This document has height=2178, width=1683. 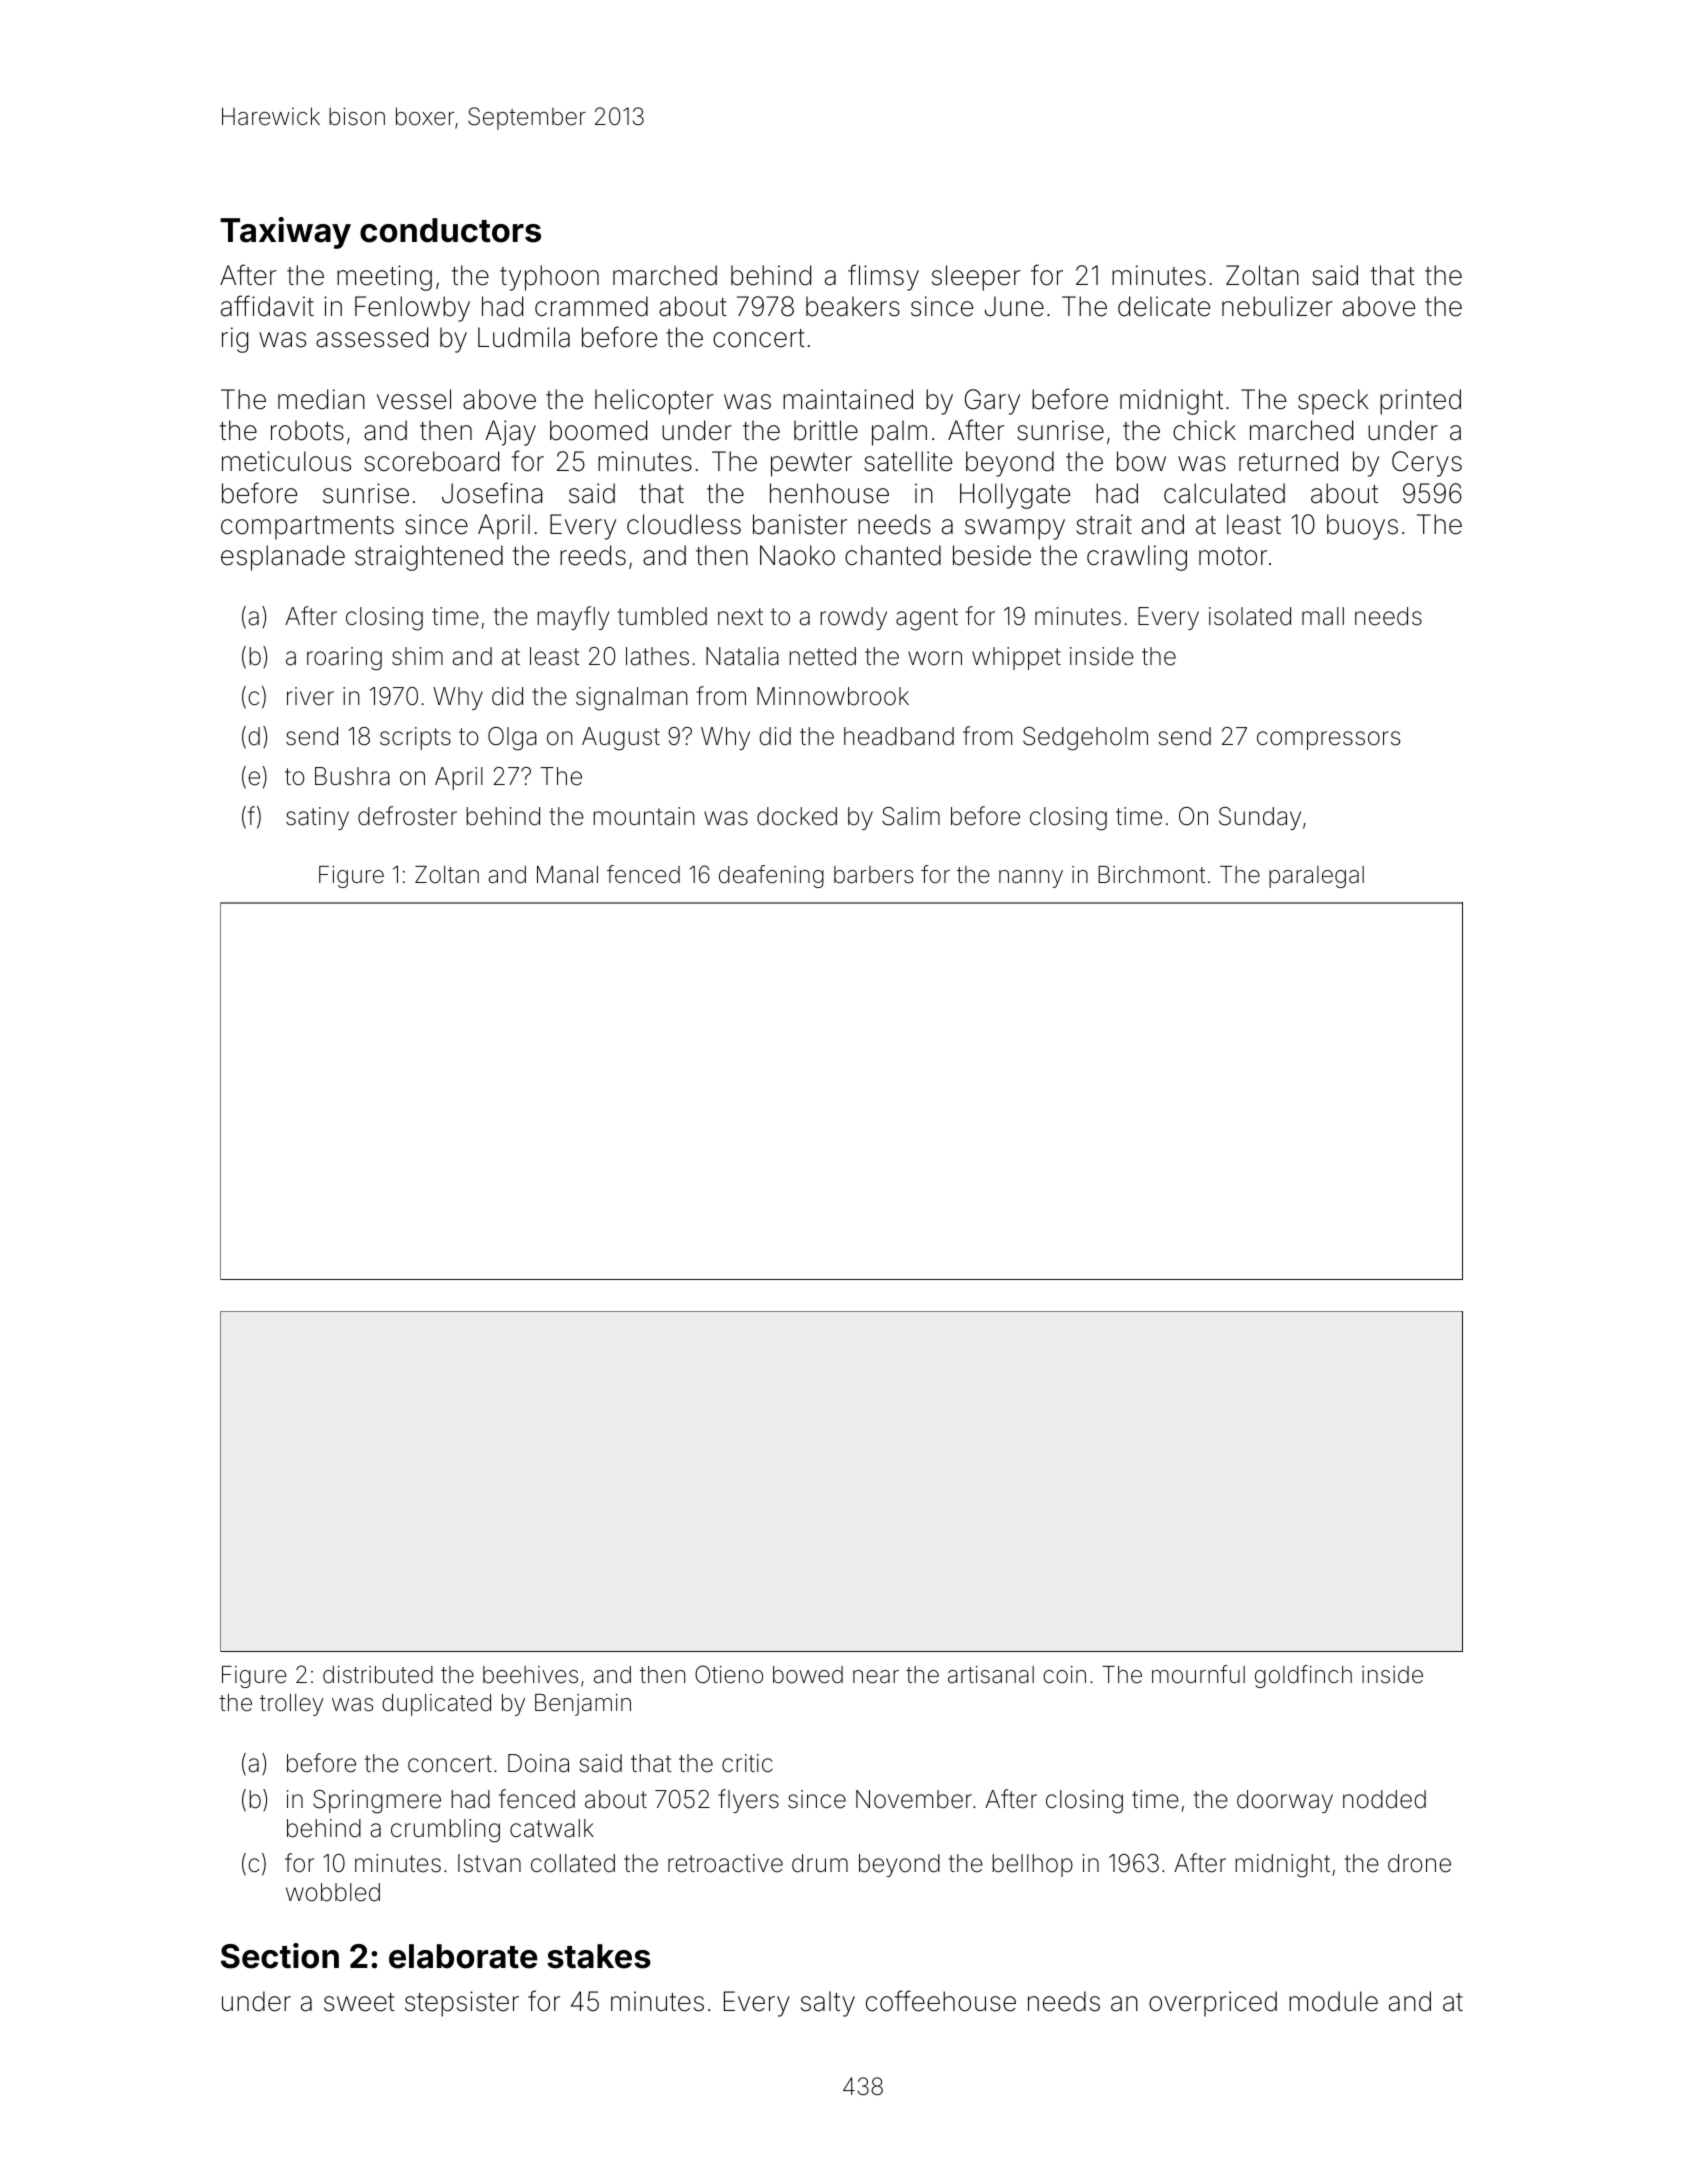 I want to click on salty, so click(x=828, y=2004).
